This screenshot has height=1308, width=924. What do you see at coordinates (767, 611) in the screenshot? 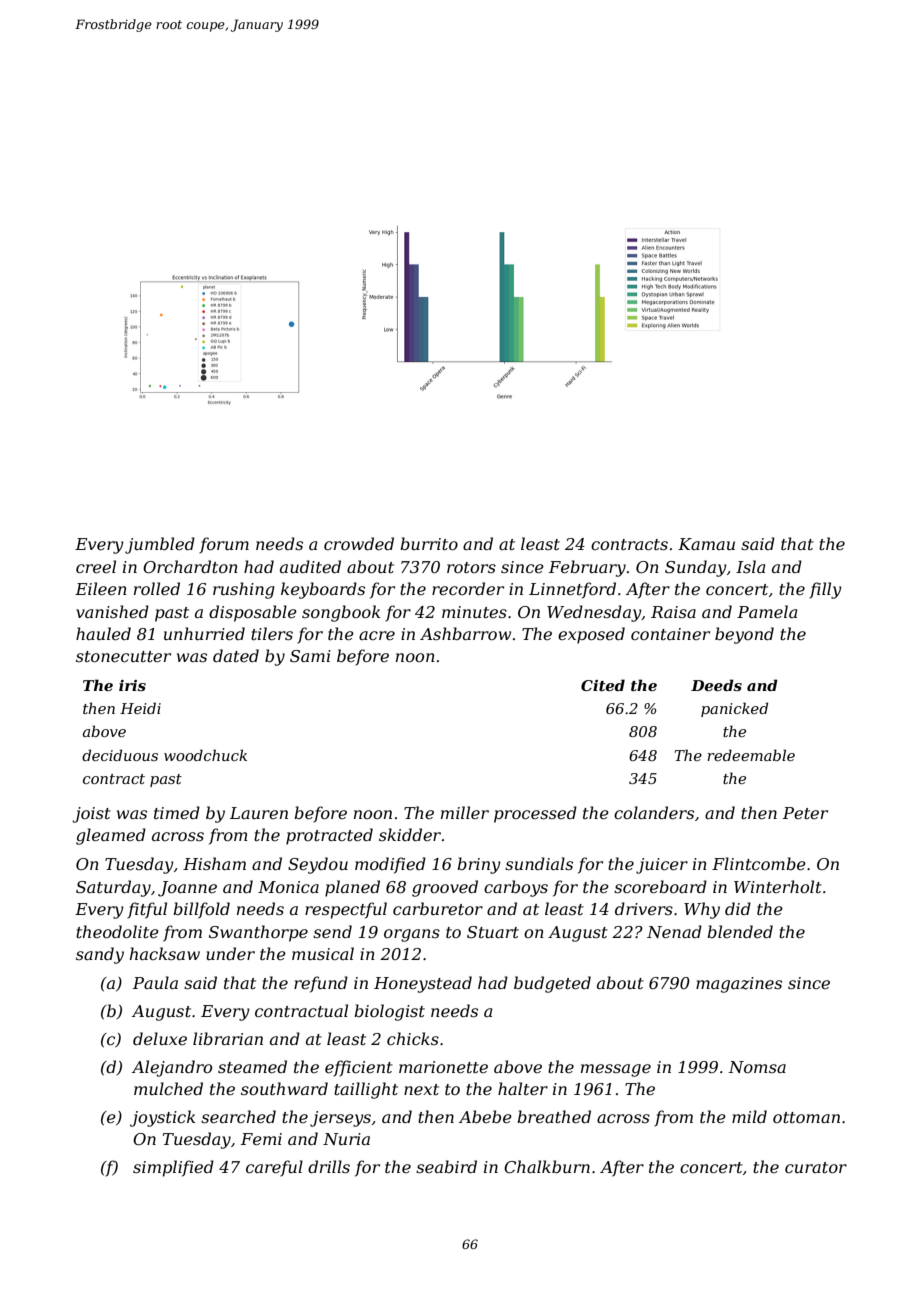
I see `Pamela` at bounding box center [767, 611].
